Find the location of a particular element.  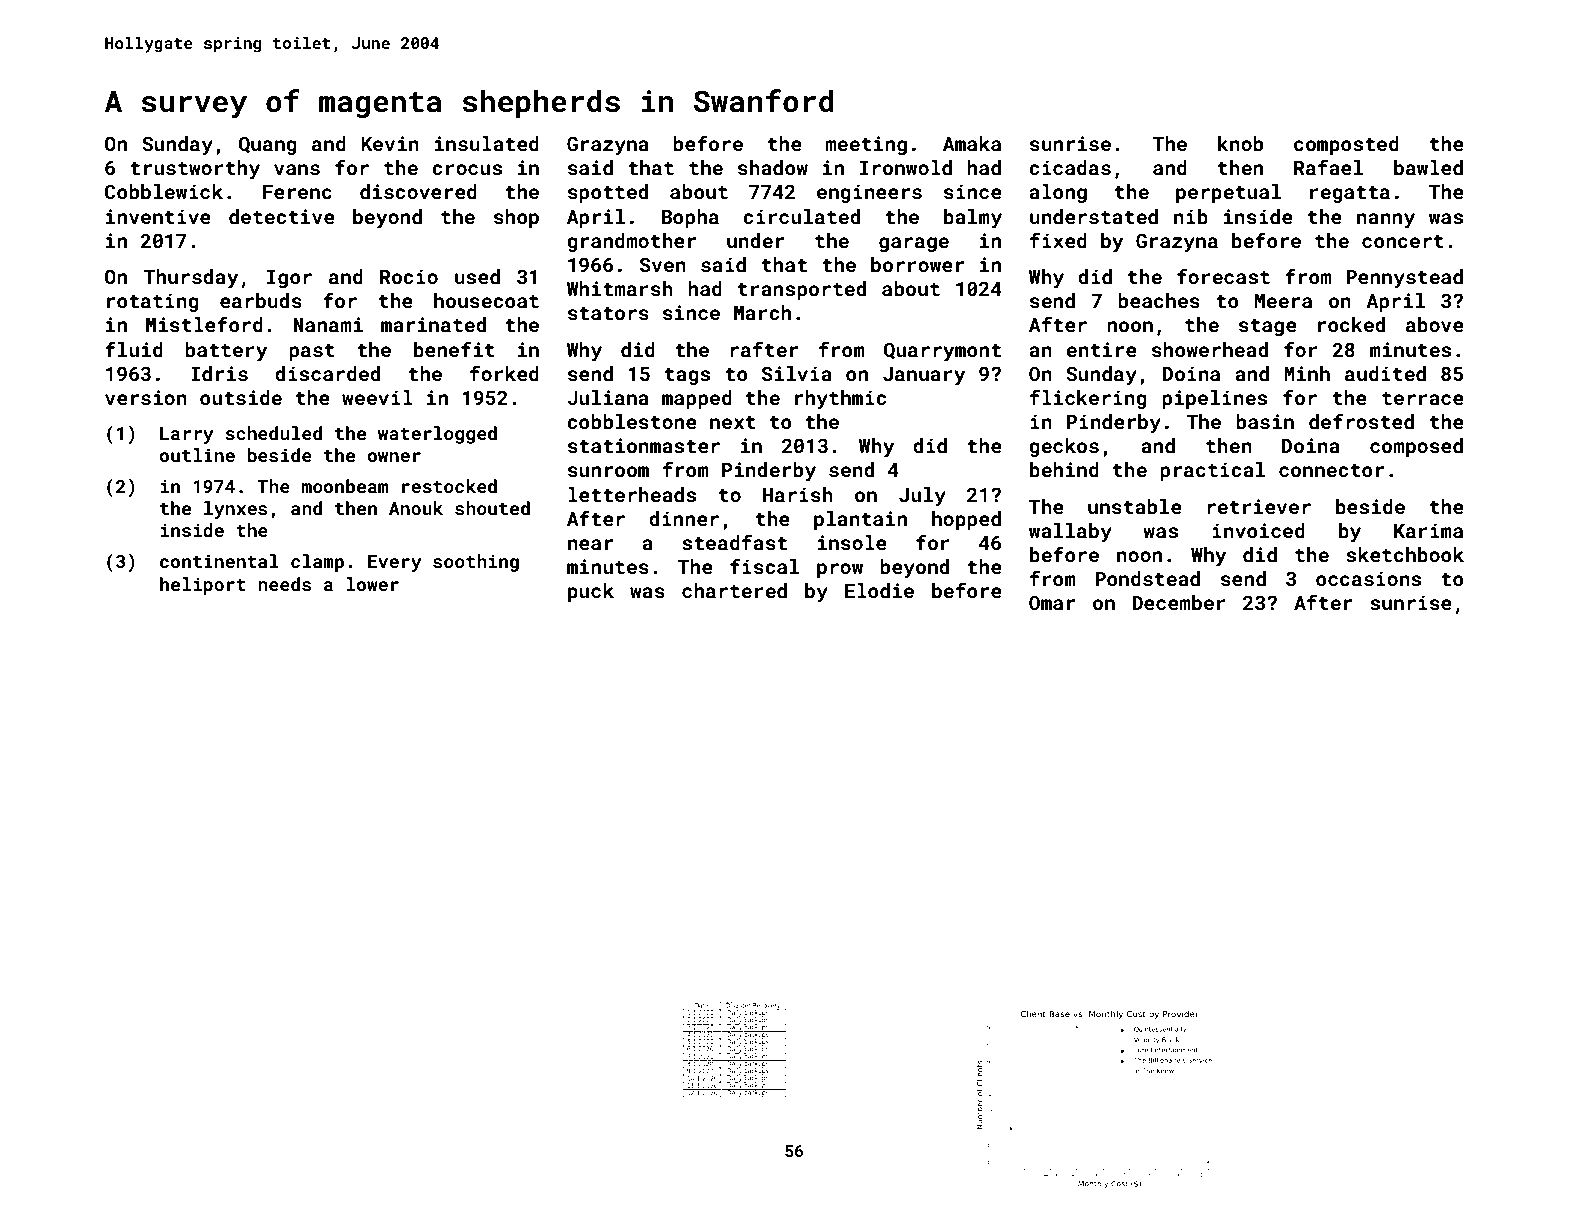

flickering is located at coordinates (1088, 399).
